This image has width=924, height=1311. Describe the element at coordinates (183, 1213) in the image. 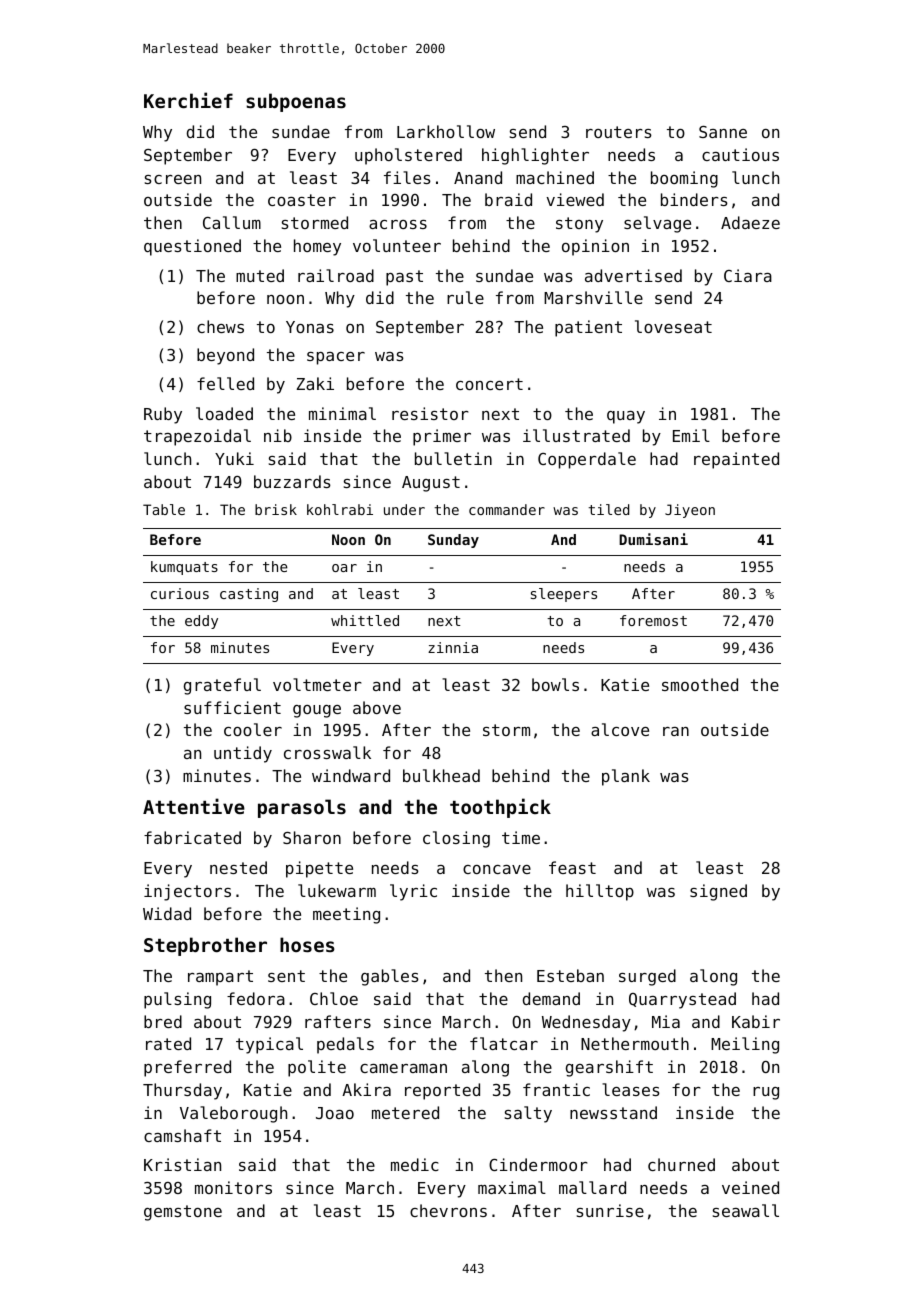

I see `gemstone` at that location.
